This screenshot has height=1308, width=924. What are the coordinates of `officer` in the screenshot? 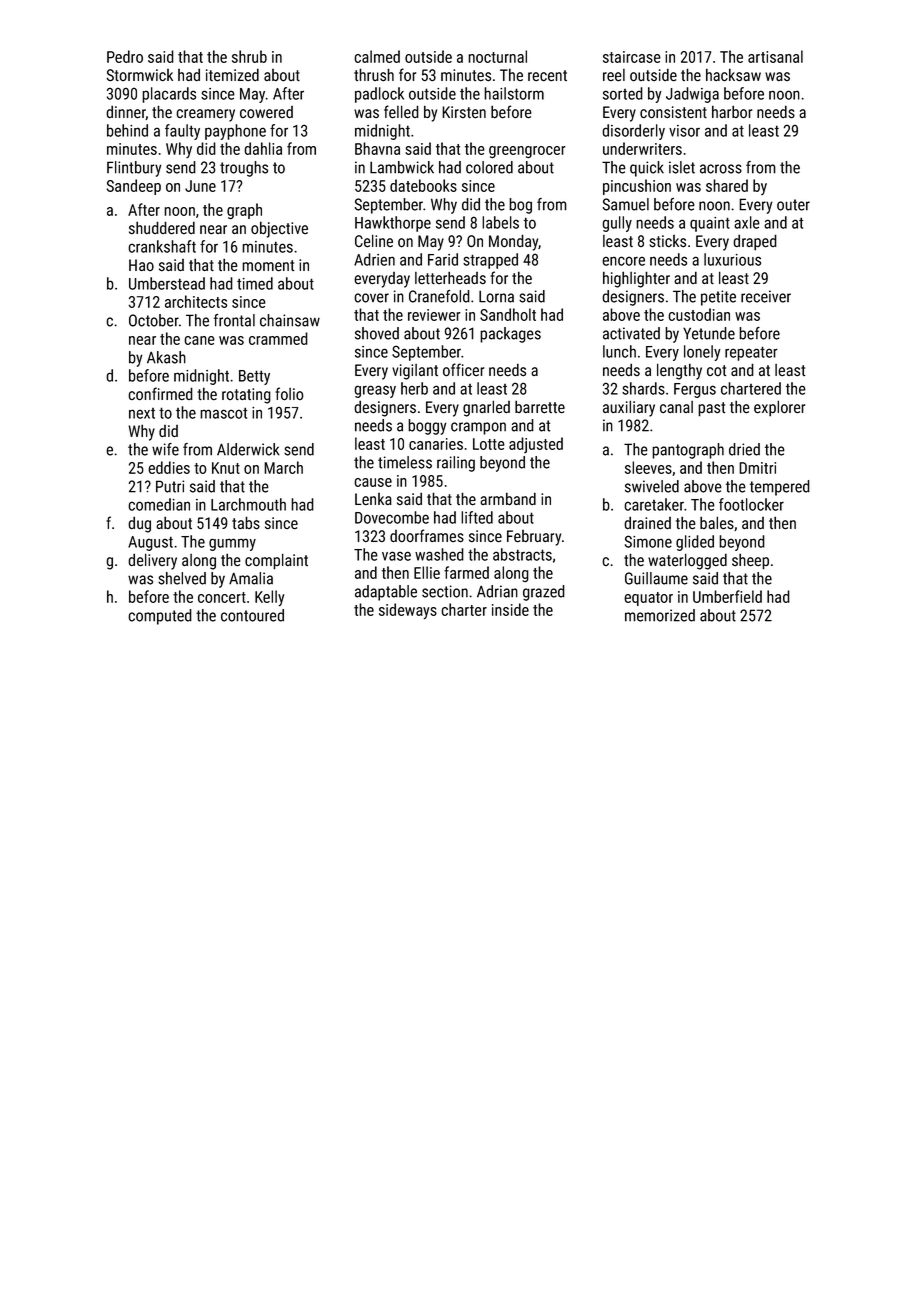 It's located at (463, 370).
